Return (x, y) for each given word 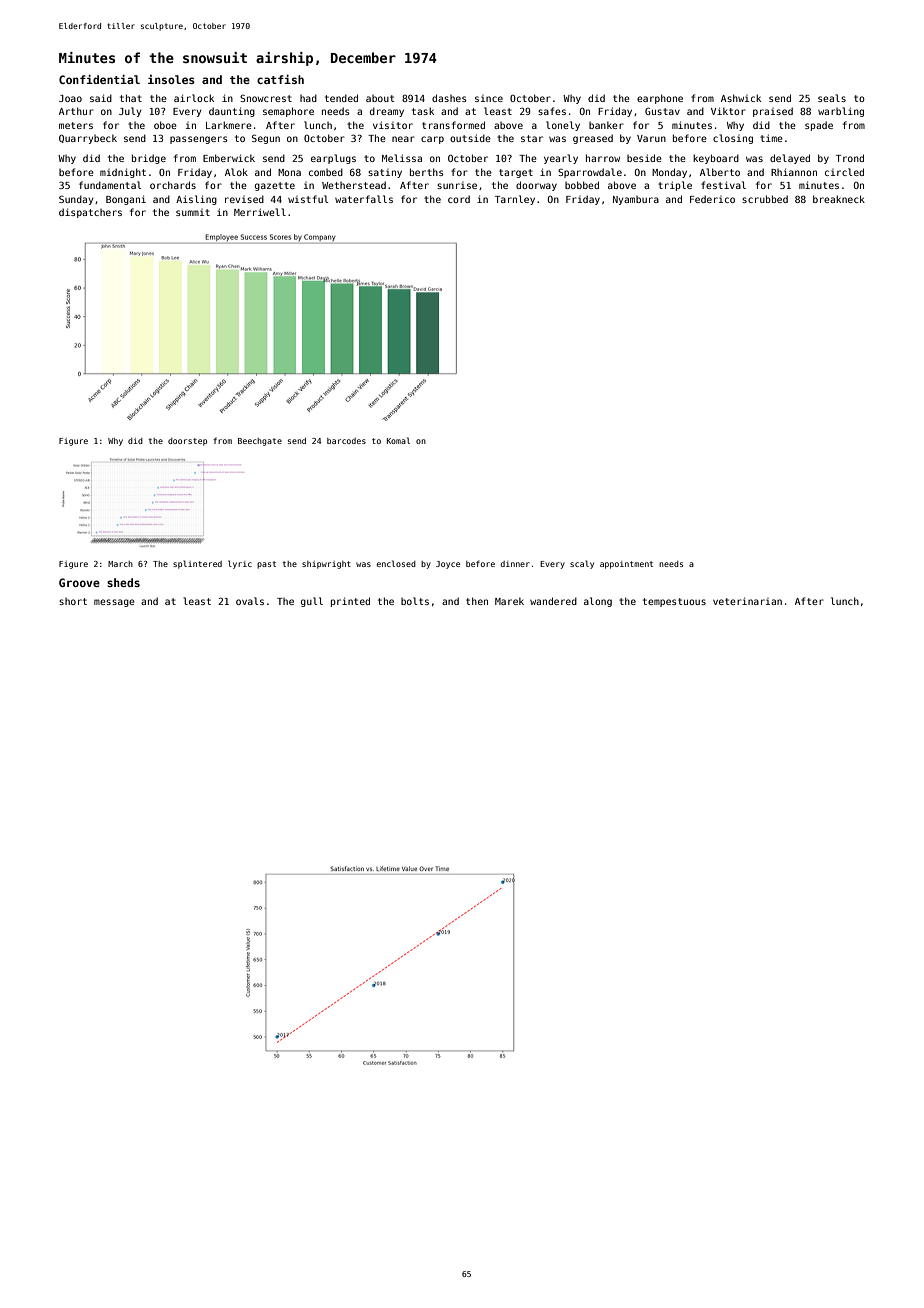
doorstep (187, 442)
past (266, 565)
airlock (194, 98)
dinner (515, 564)
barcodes (346, 441)
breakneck (839, 199)
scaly (582, 564)
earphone (660, 99)
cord (459, 199)
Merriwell (260, 212)
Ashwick (741, 98)
